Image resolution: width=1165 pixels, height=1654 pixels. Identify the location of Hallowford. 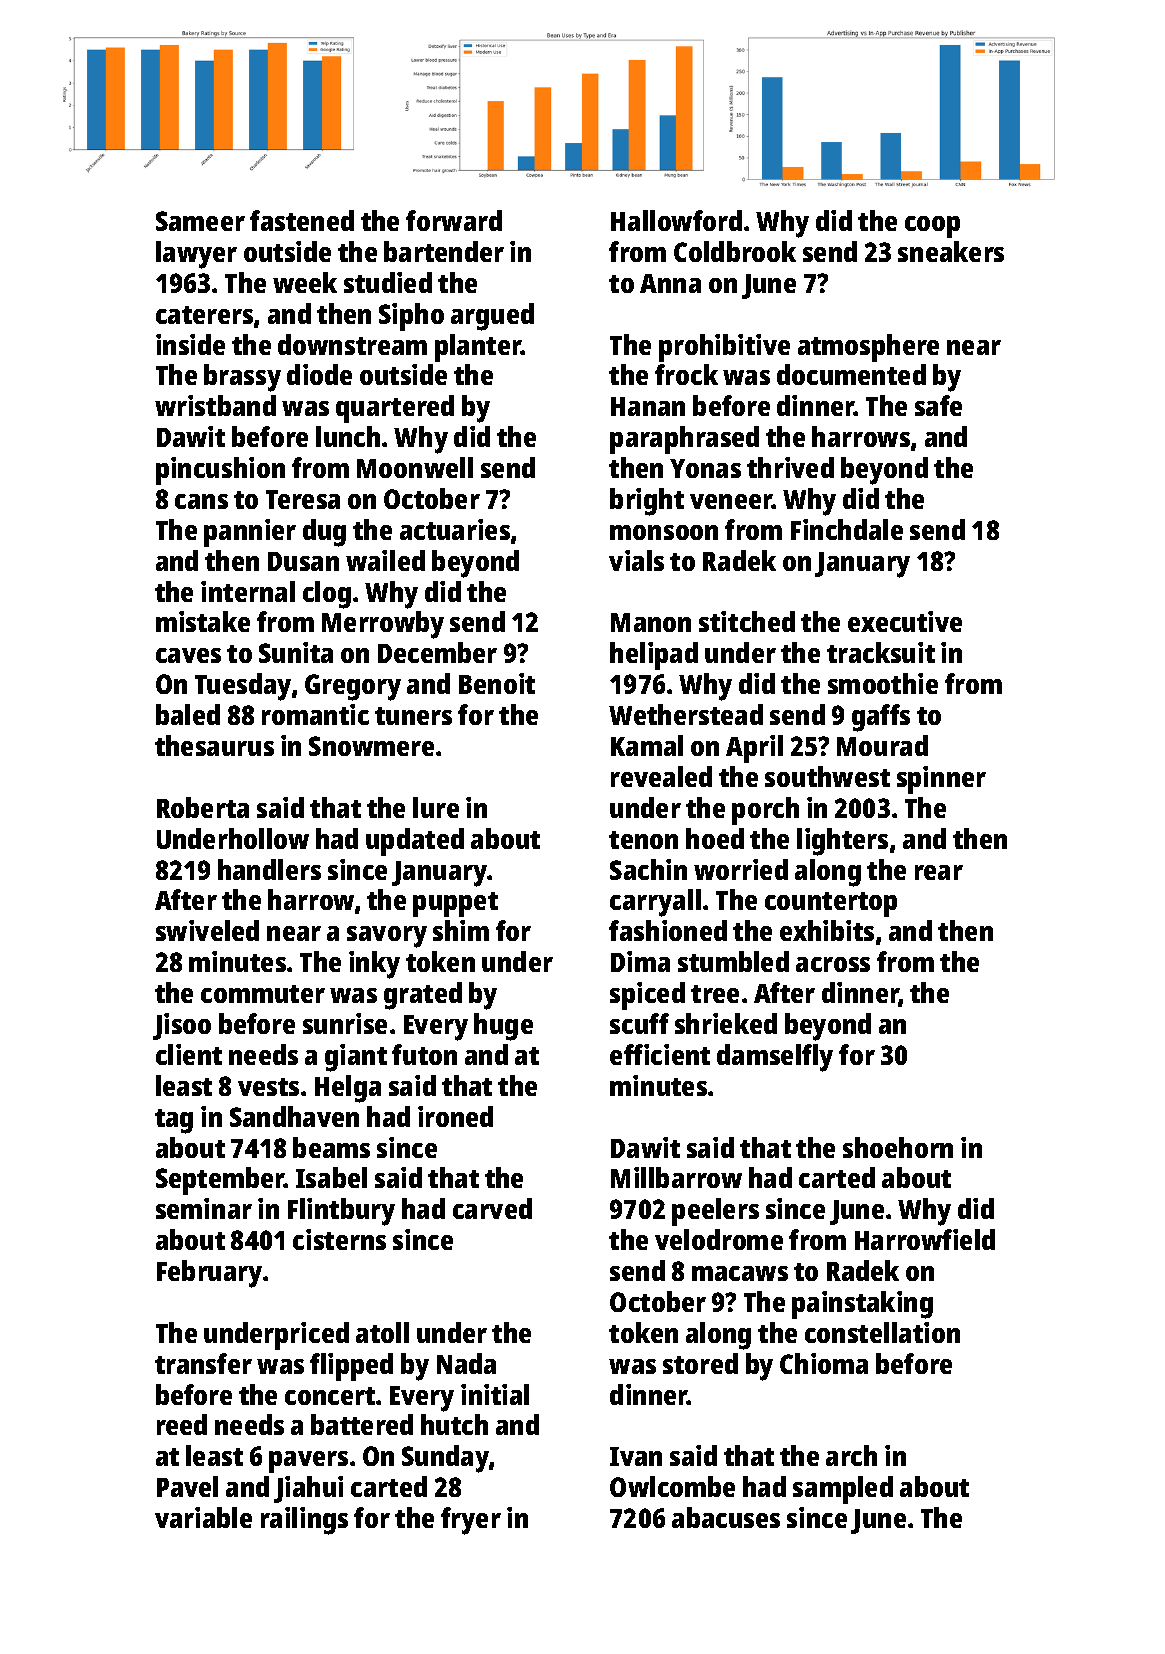
(676, 220).
